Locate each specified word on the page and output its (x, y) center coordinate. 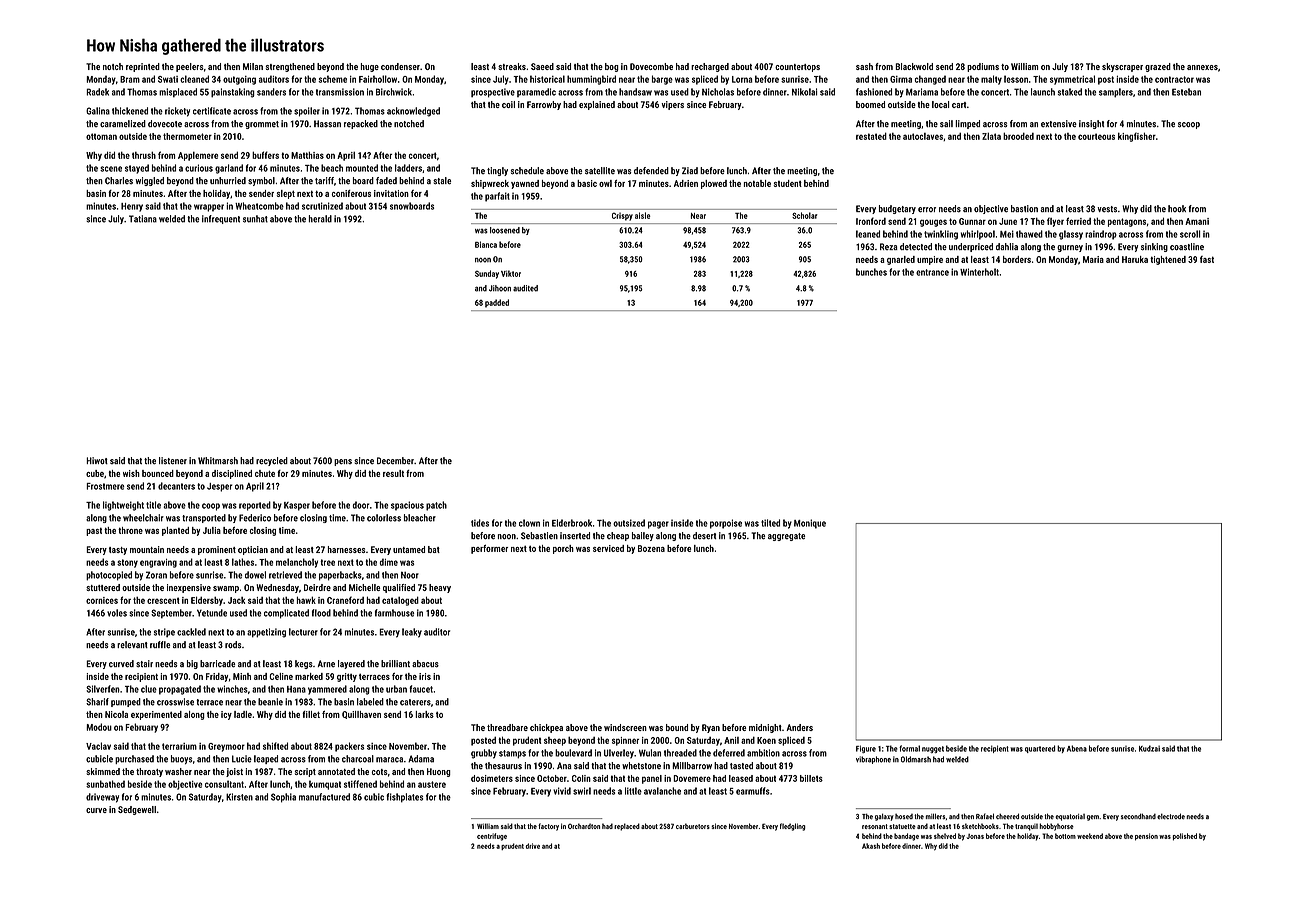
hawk (306, 600)
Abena (1077, 748)
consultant (224, 784)
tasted (741, 766)
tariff (324, 180)
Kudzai (1149, 748)
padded (497, 303)
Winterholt (979, 272)
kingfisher (1137, 137)
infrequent (221, 219)
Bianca (486, 244)
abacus (425, 664)
